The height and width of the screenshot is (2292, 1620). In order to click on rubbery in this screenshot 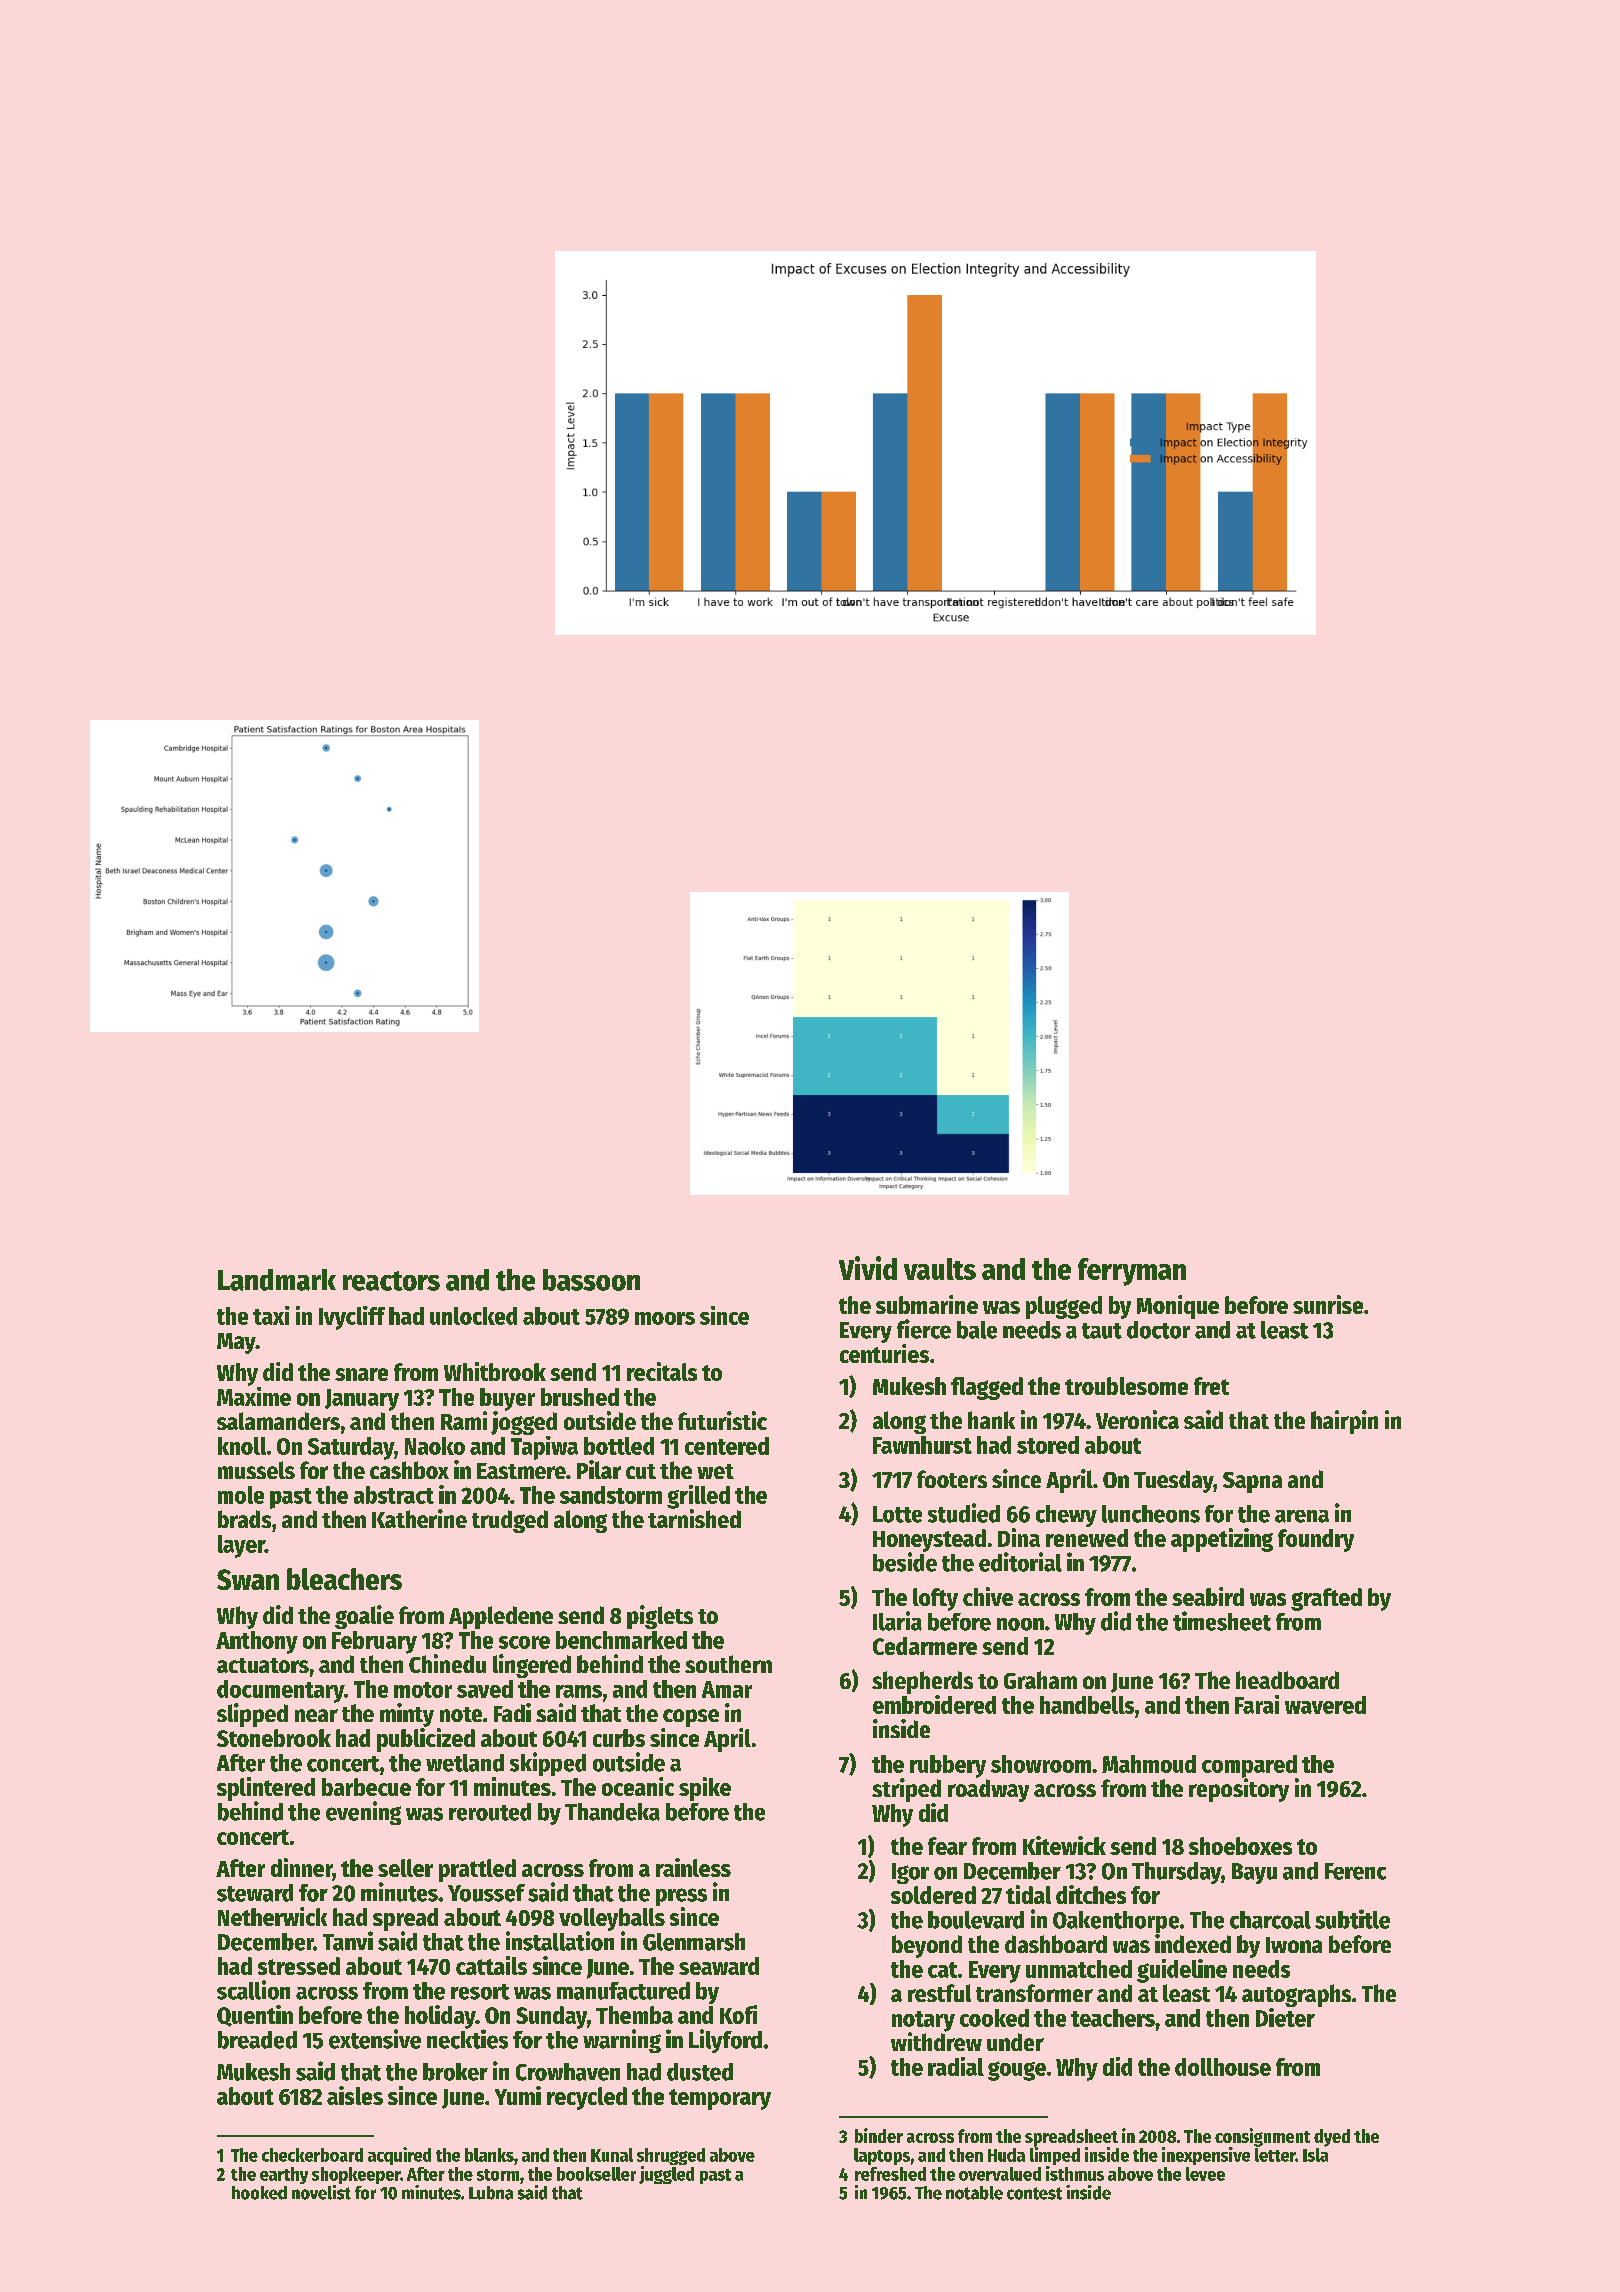, I will do `click(948, 1766)`.
